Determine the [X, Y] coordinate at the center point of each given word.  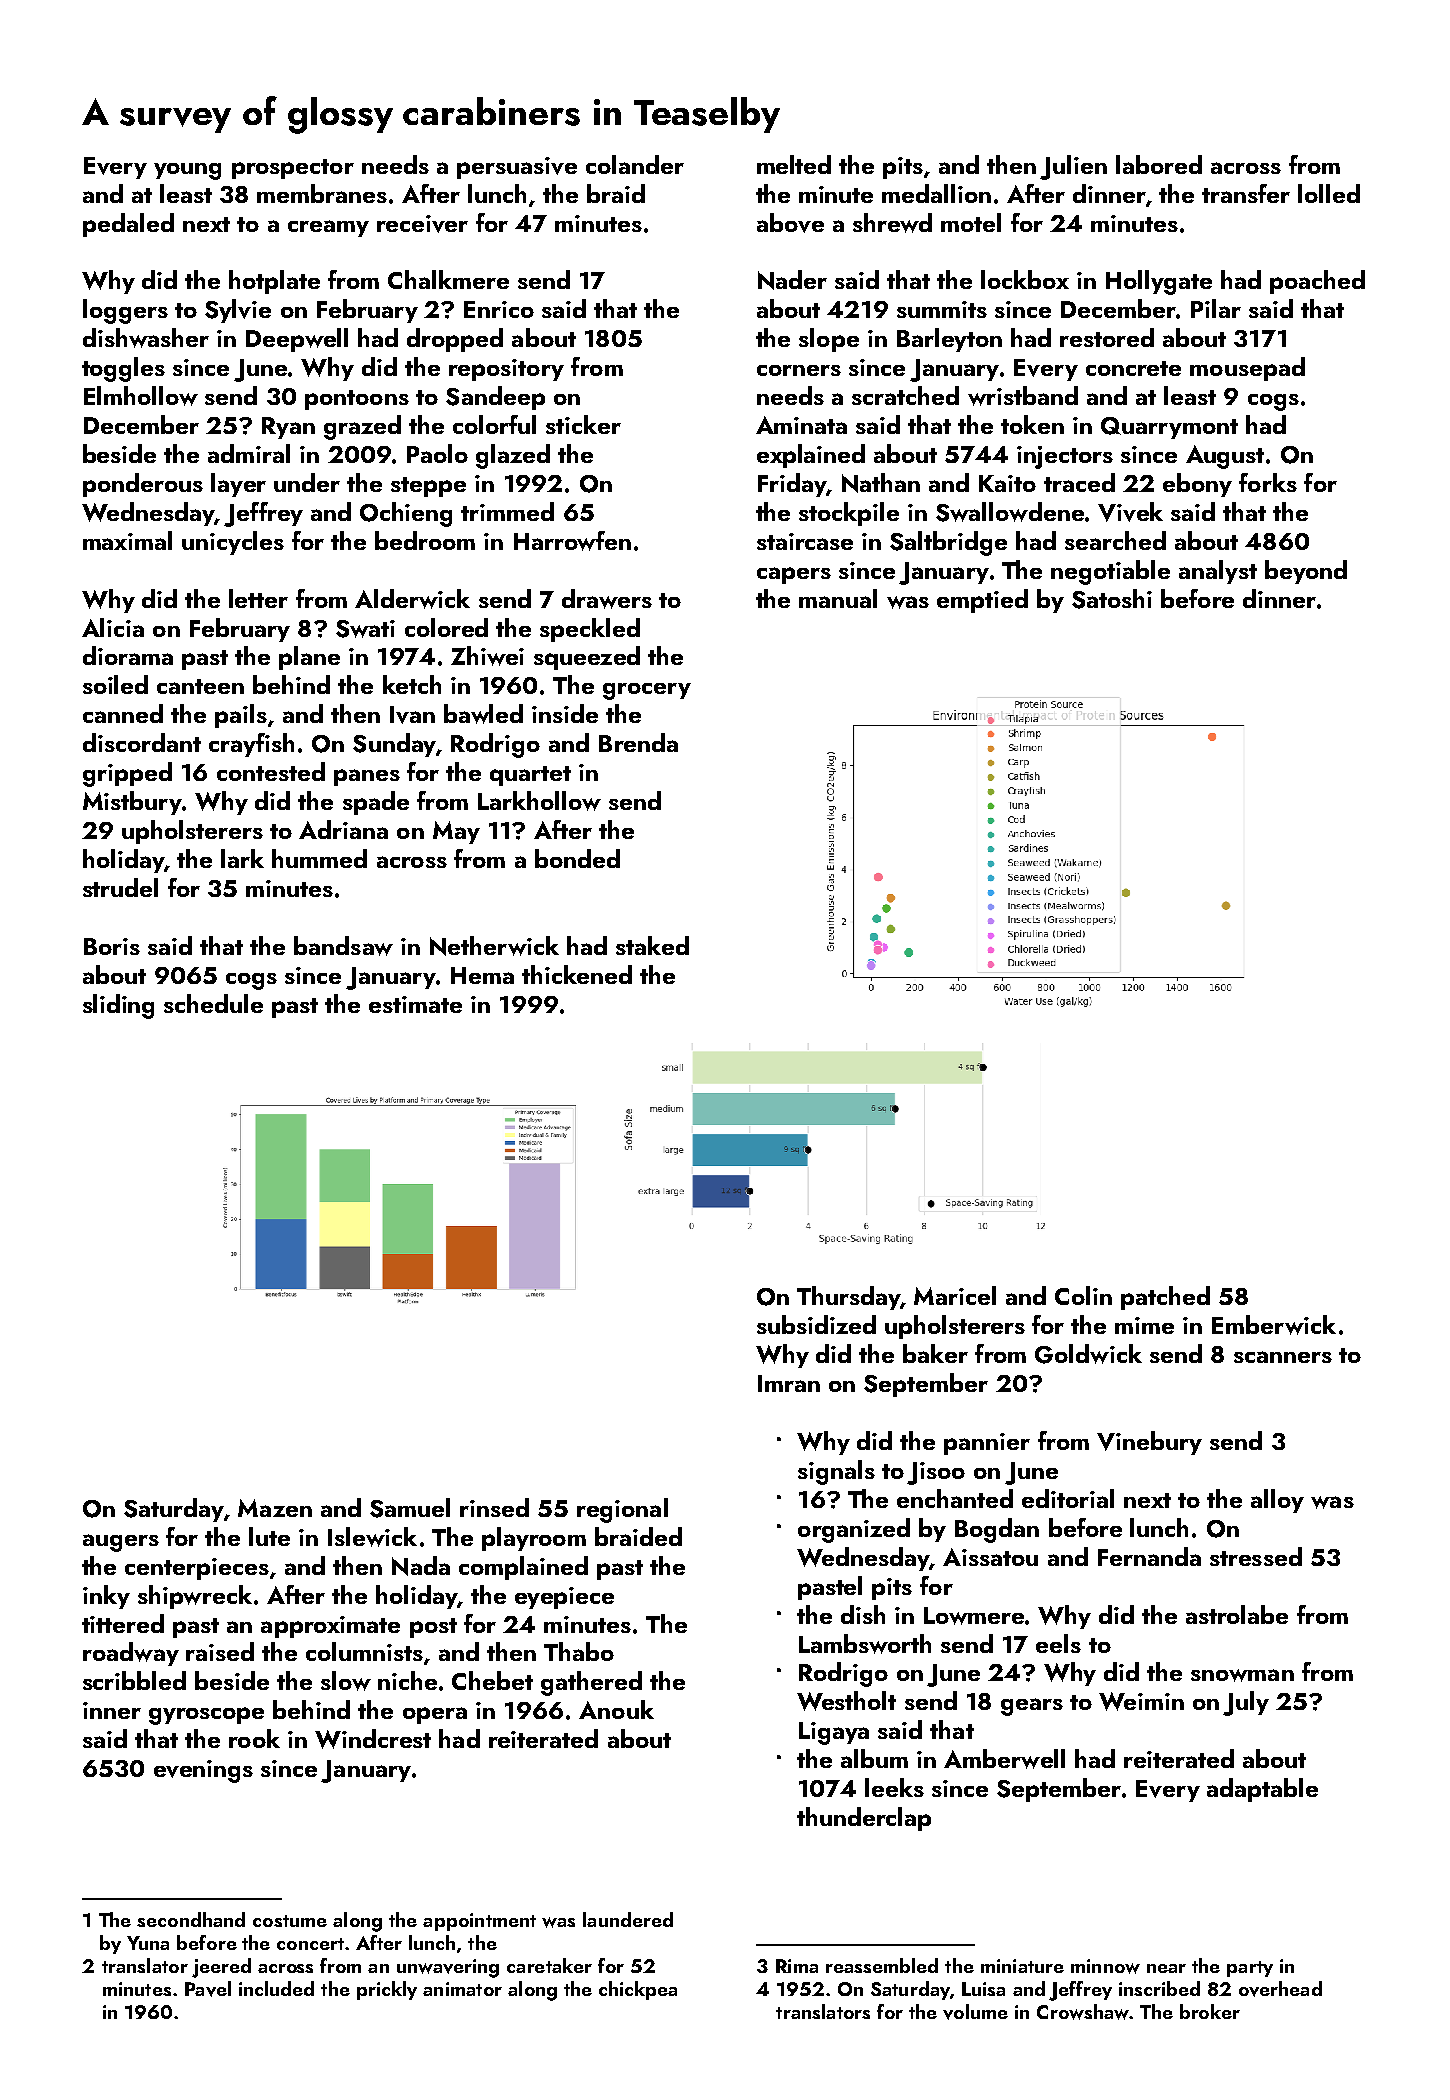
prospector [293, 169]
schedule [213, 1003]
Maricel [955, 1295]
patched [1165, 1298]
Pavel [208, 1989]
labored [1159, 164]
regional [622, 1510]
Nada [421, 1566]
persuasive [517, 168]
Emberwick [1274, 1325]
